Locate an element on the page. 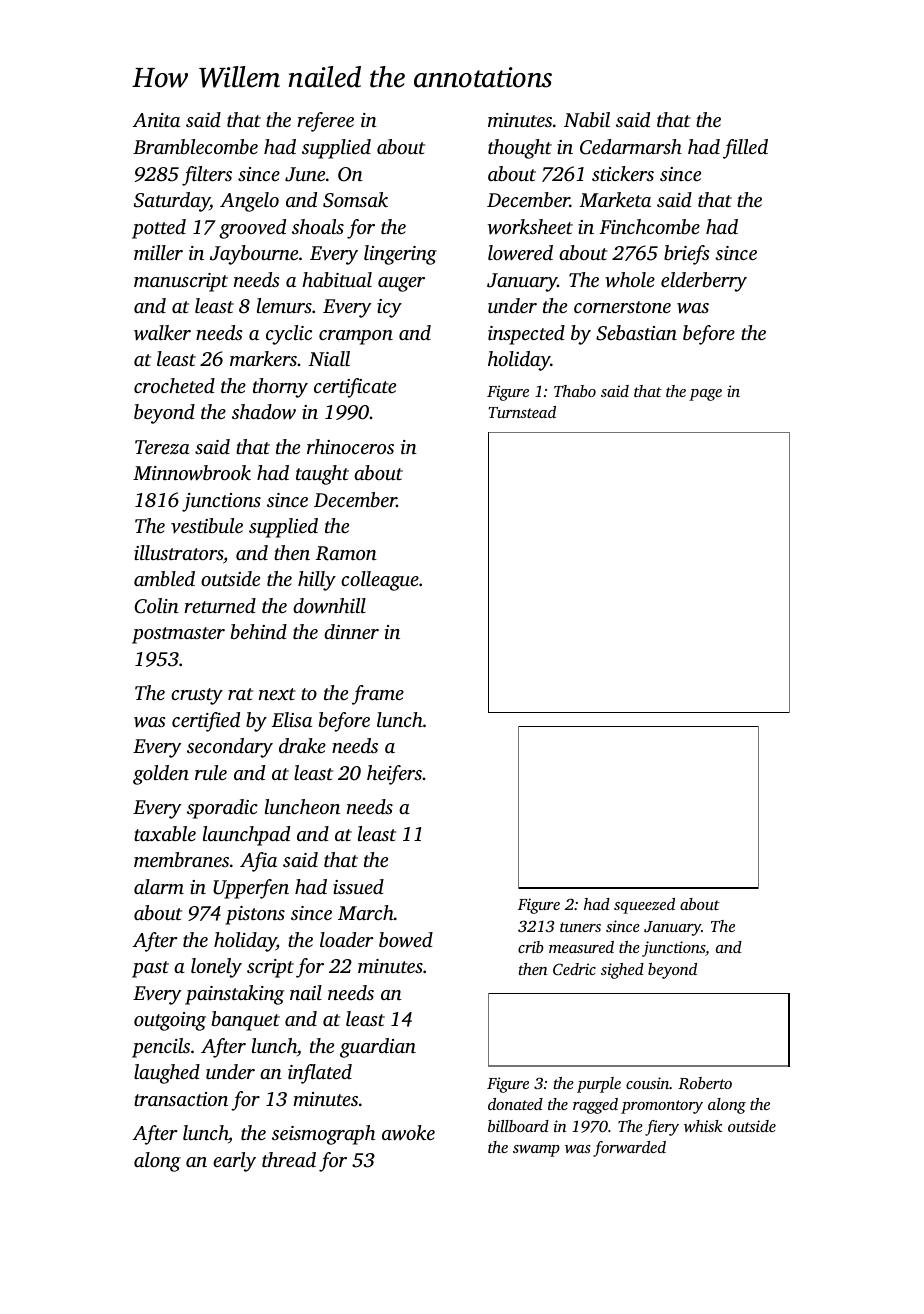 The width and height of the page is (924, 1314). certified is located at coordinates (206, 722).
